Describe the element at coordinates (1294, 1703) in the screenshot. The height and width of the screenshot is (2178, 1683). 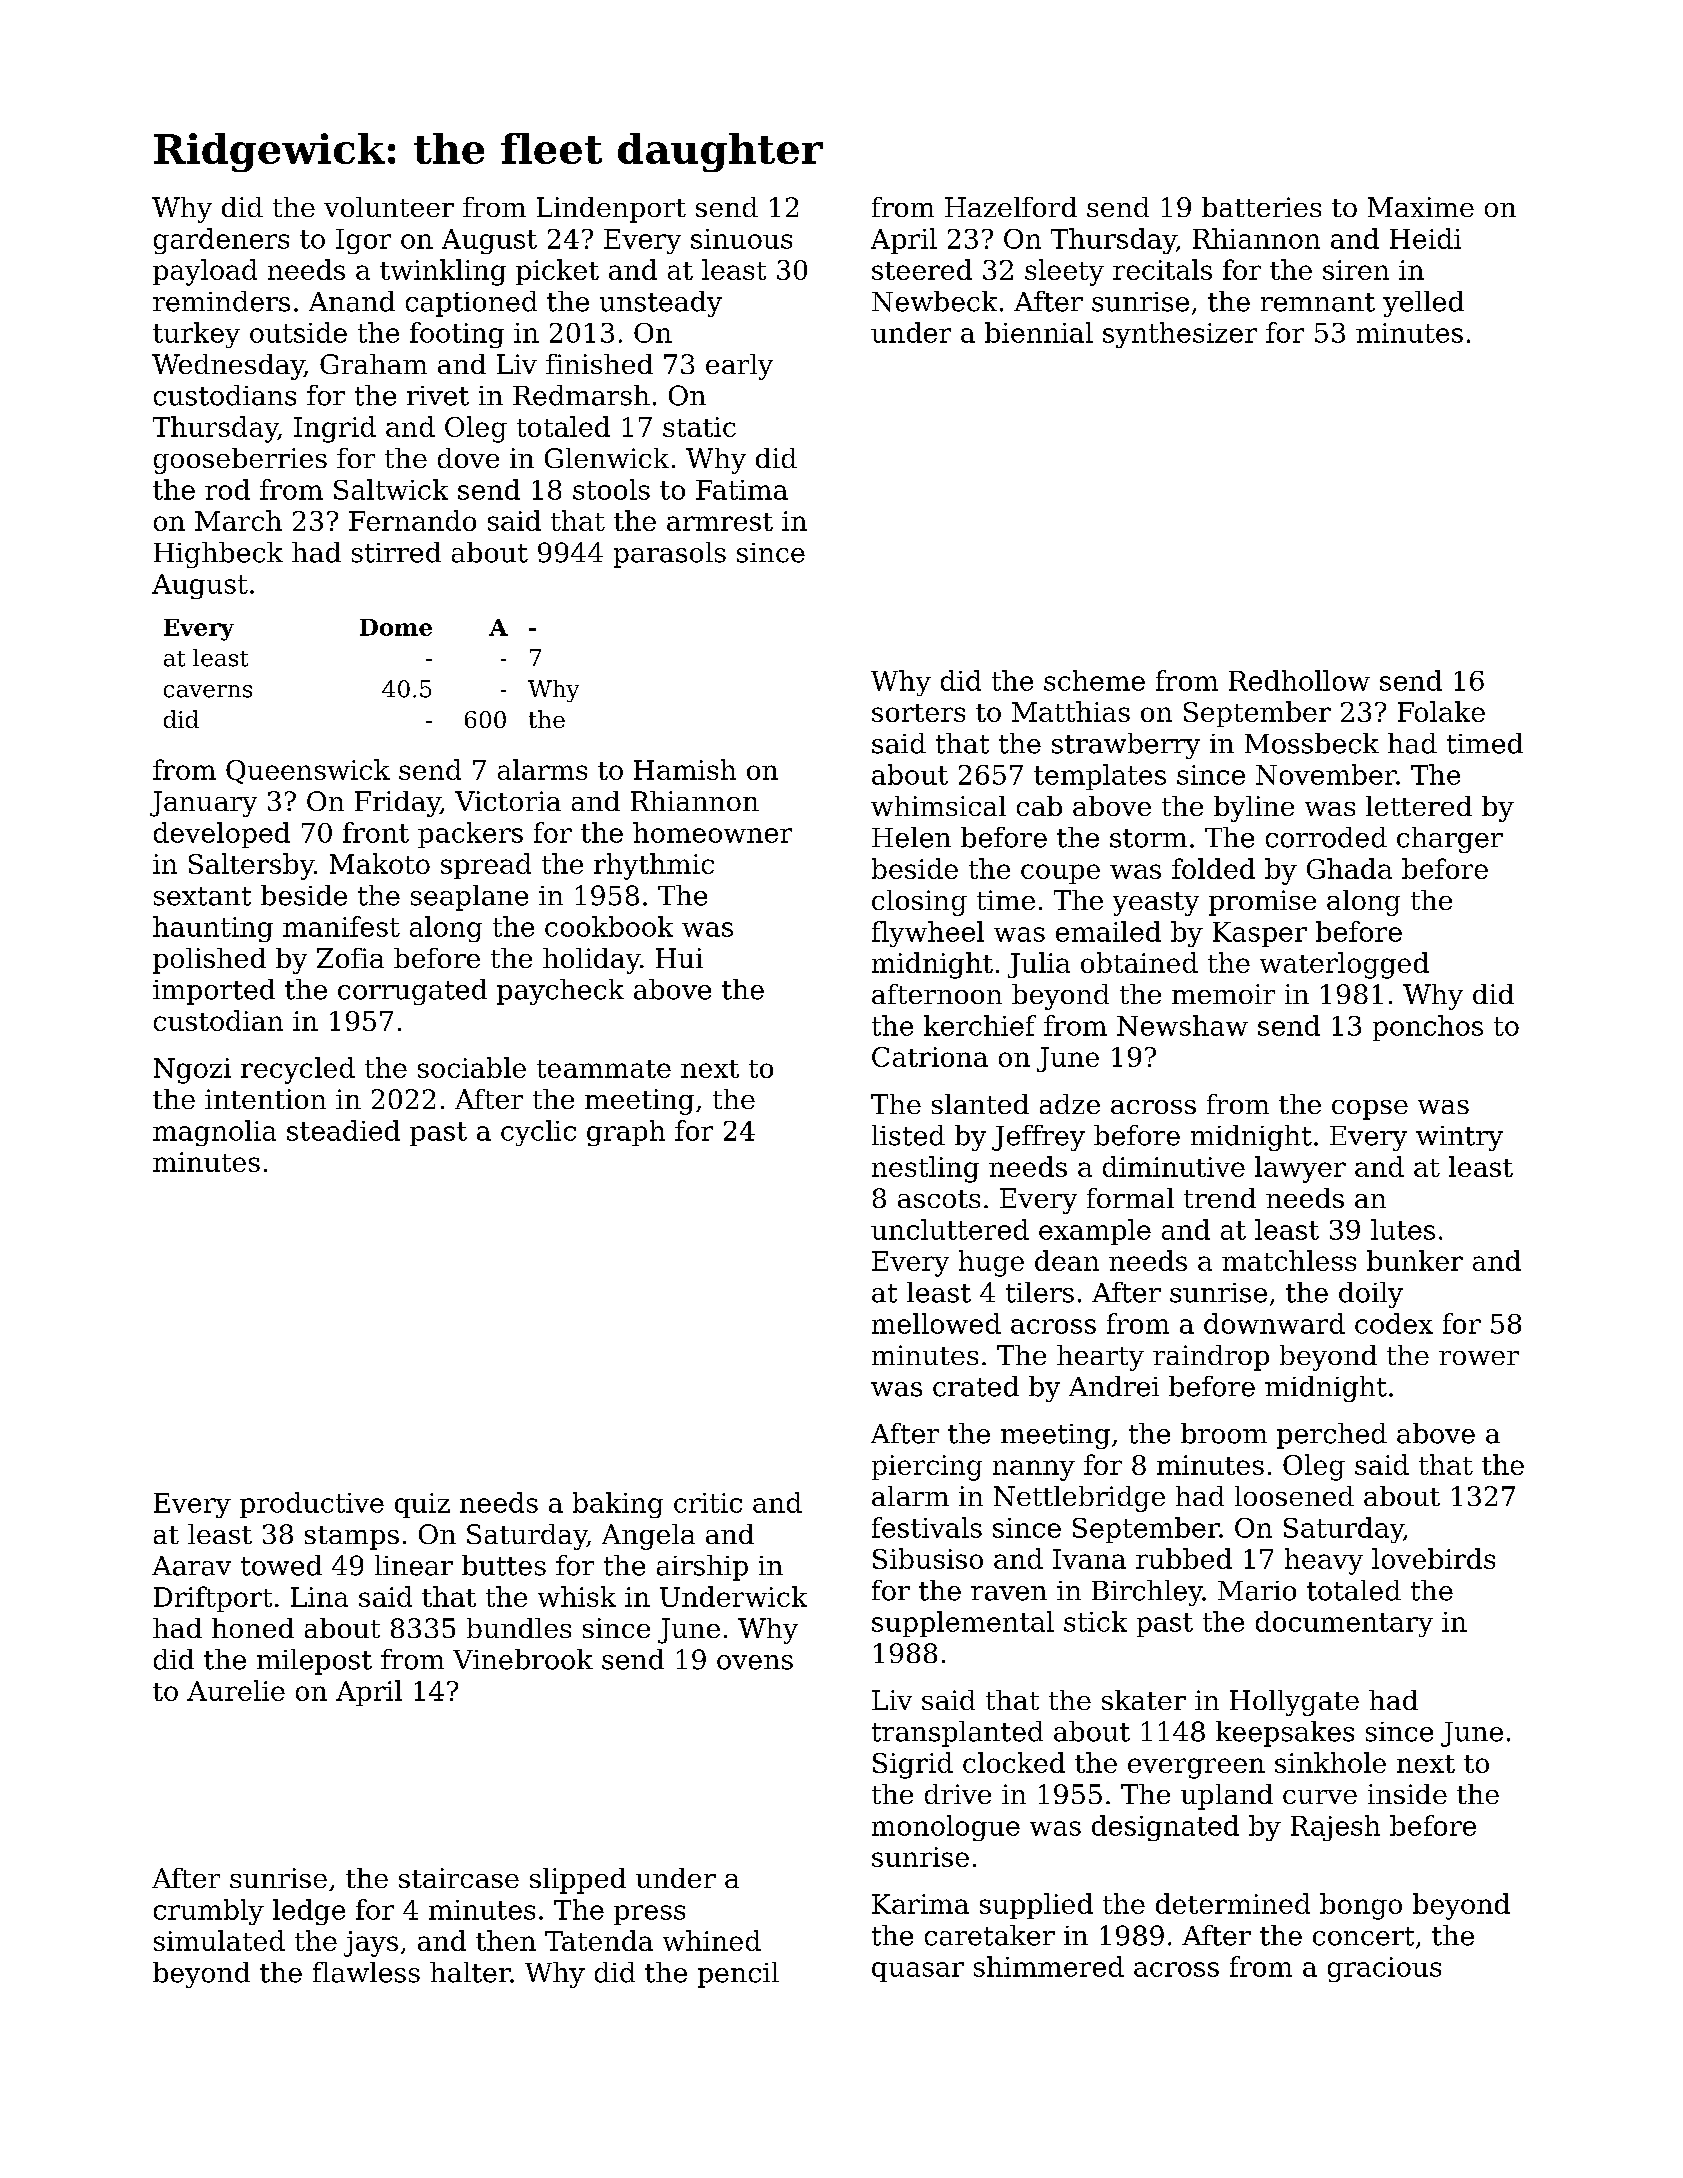
I see `Hollygate` at that location.
